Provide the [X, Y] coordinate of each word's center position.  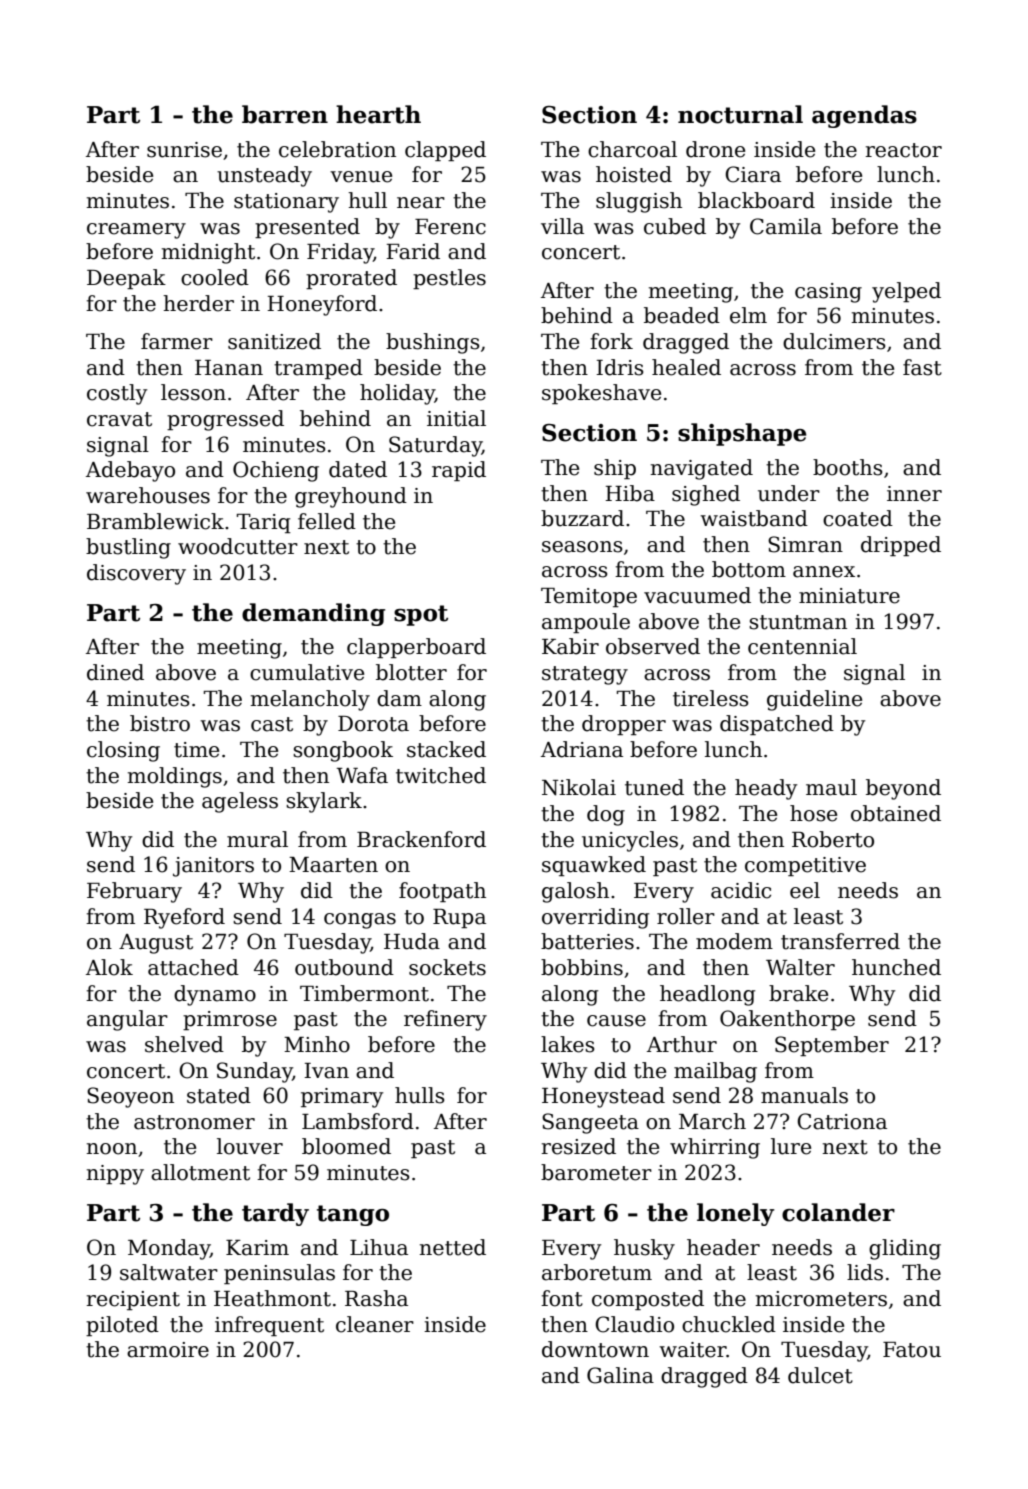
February [134, 892]
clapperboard [416, 648]
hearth [378, 114]
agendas [864, 116]
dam [399, 698]
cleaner [375, 1324]
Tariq [264, 523]
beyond [903, 789]
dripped [901, 546]
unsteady [264, 176]
